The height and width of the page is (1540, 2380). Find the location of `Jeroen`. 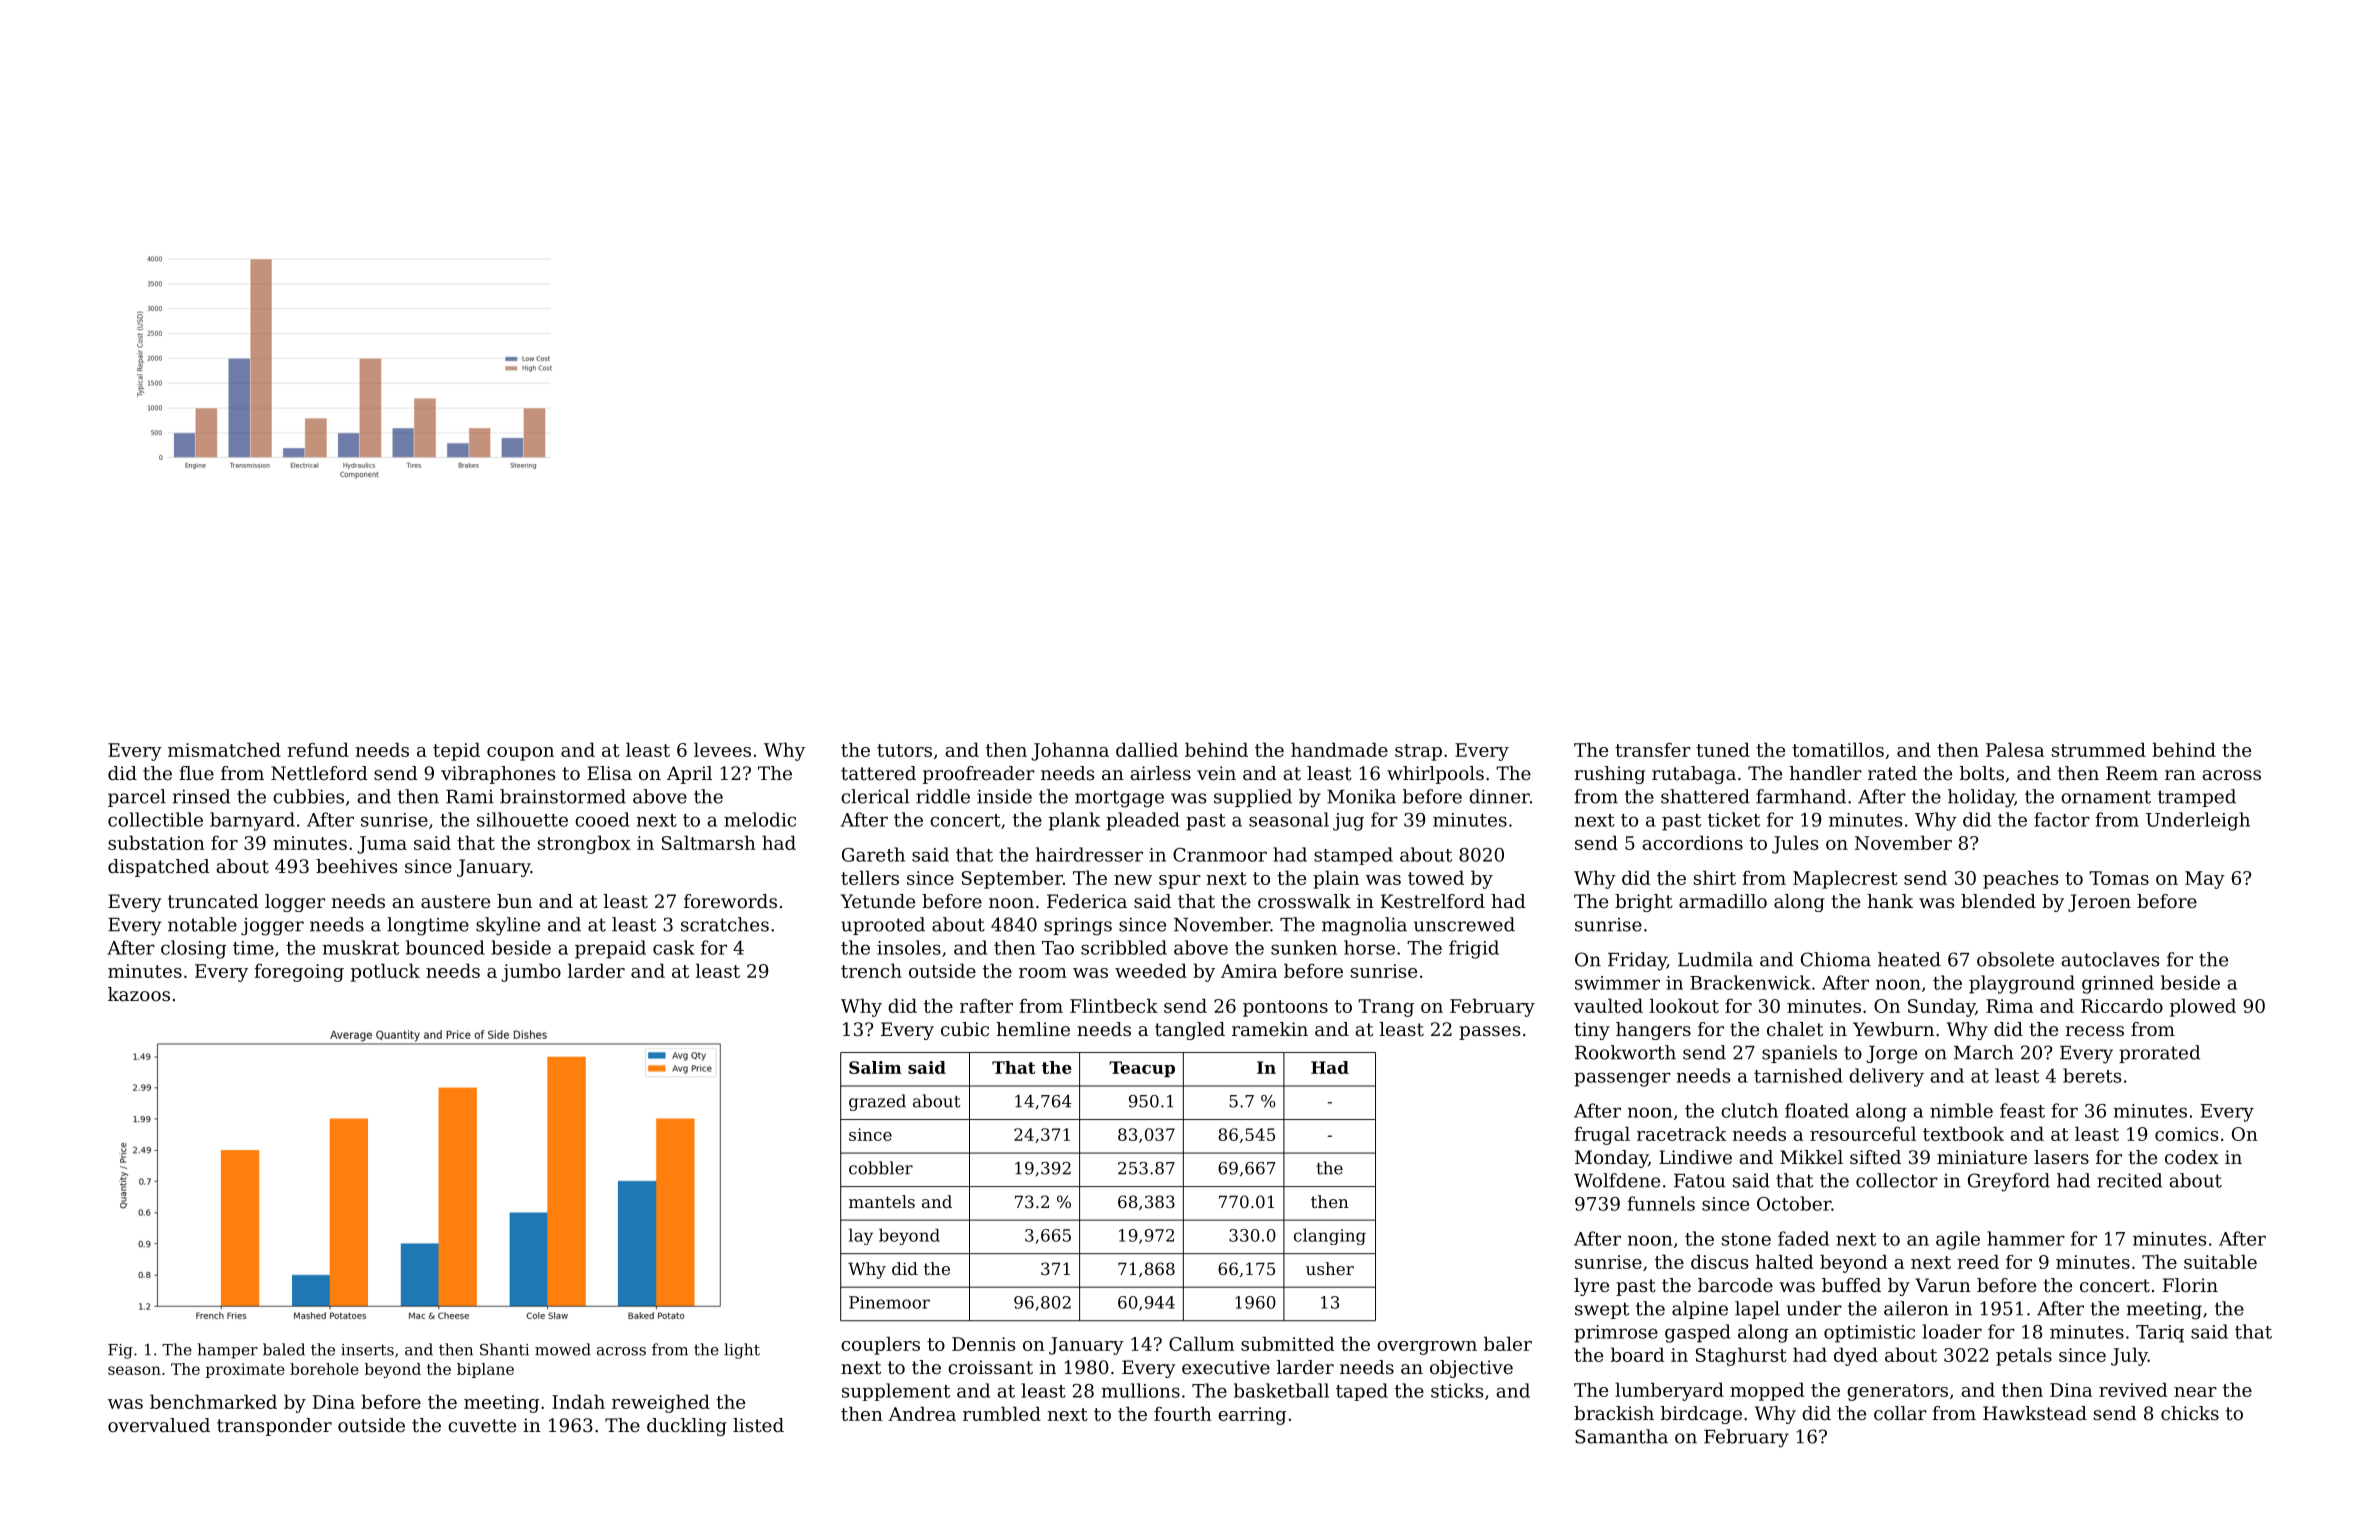

Jeroen is located at coordinates (2099, 903).
